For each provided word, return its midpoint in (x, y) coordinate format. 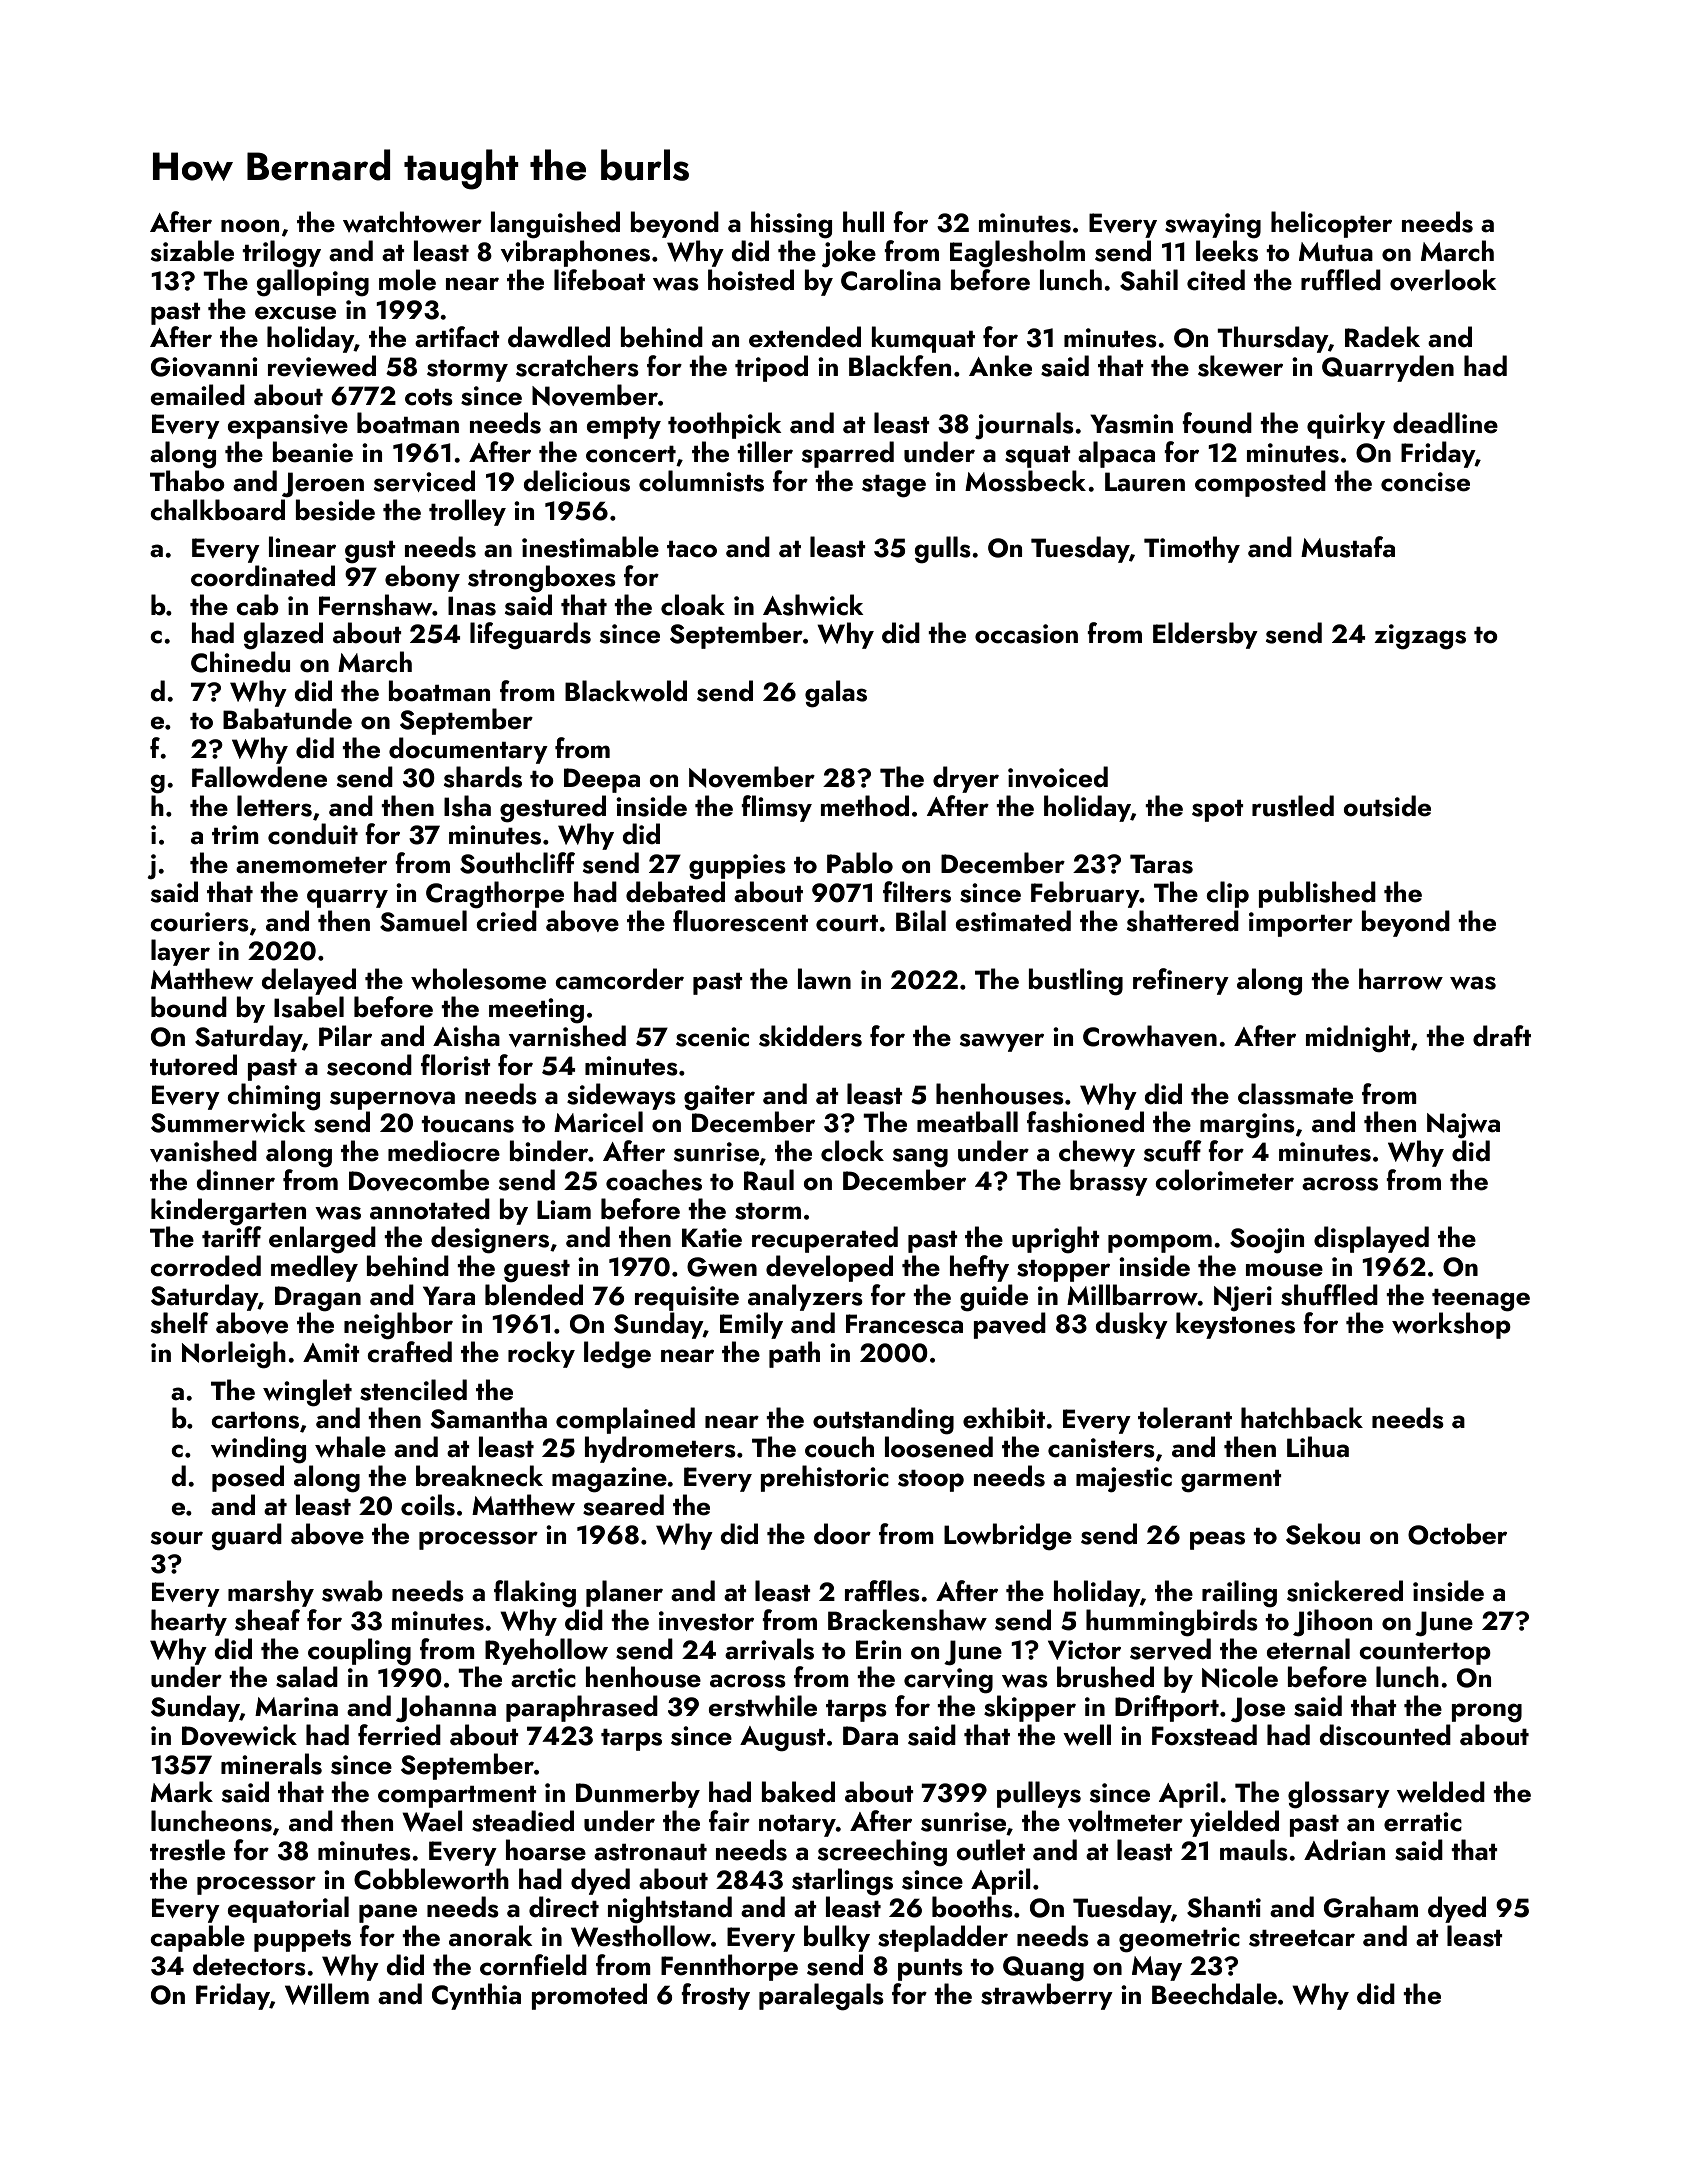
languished (555, 225)
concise (1425, 482)
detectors (249, 1965)
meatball (967, 1122)
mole (407, 280)
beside (335, 510)
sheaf (267, 1620)
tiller (765, 452)
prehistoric (824, 1478)
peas (1217, 1540)
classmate (1295, 1094)
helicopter (1331, 224)
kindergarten (228, 1212)
